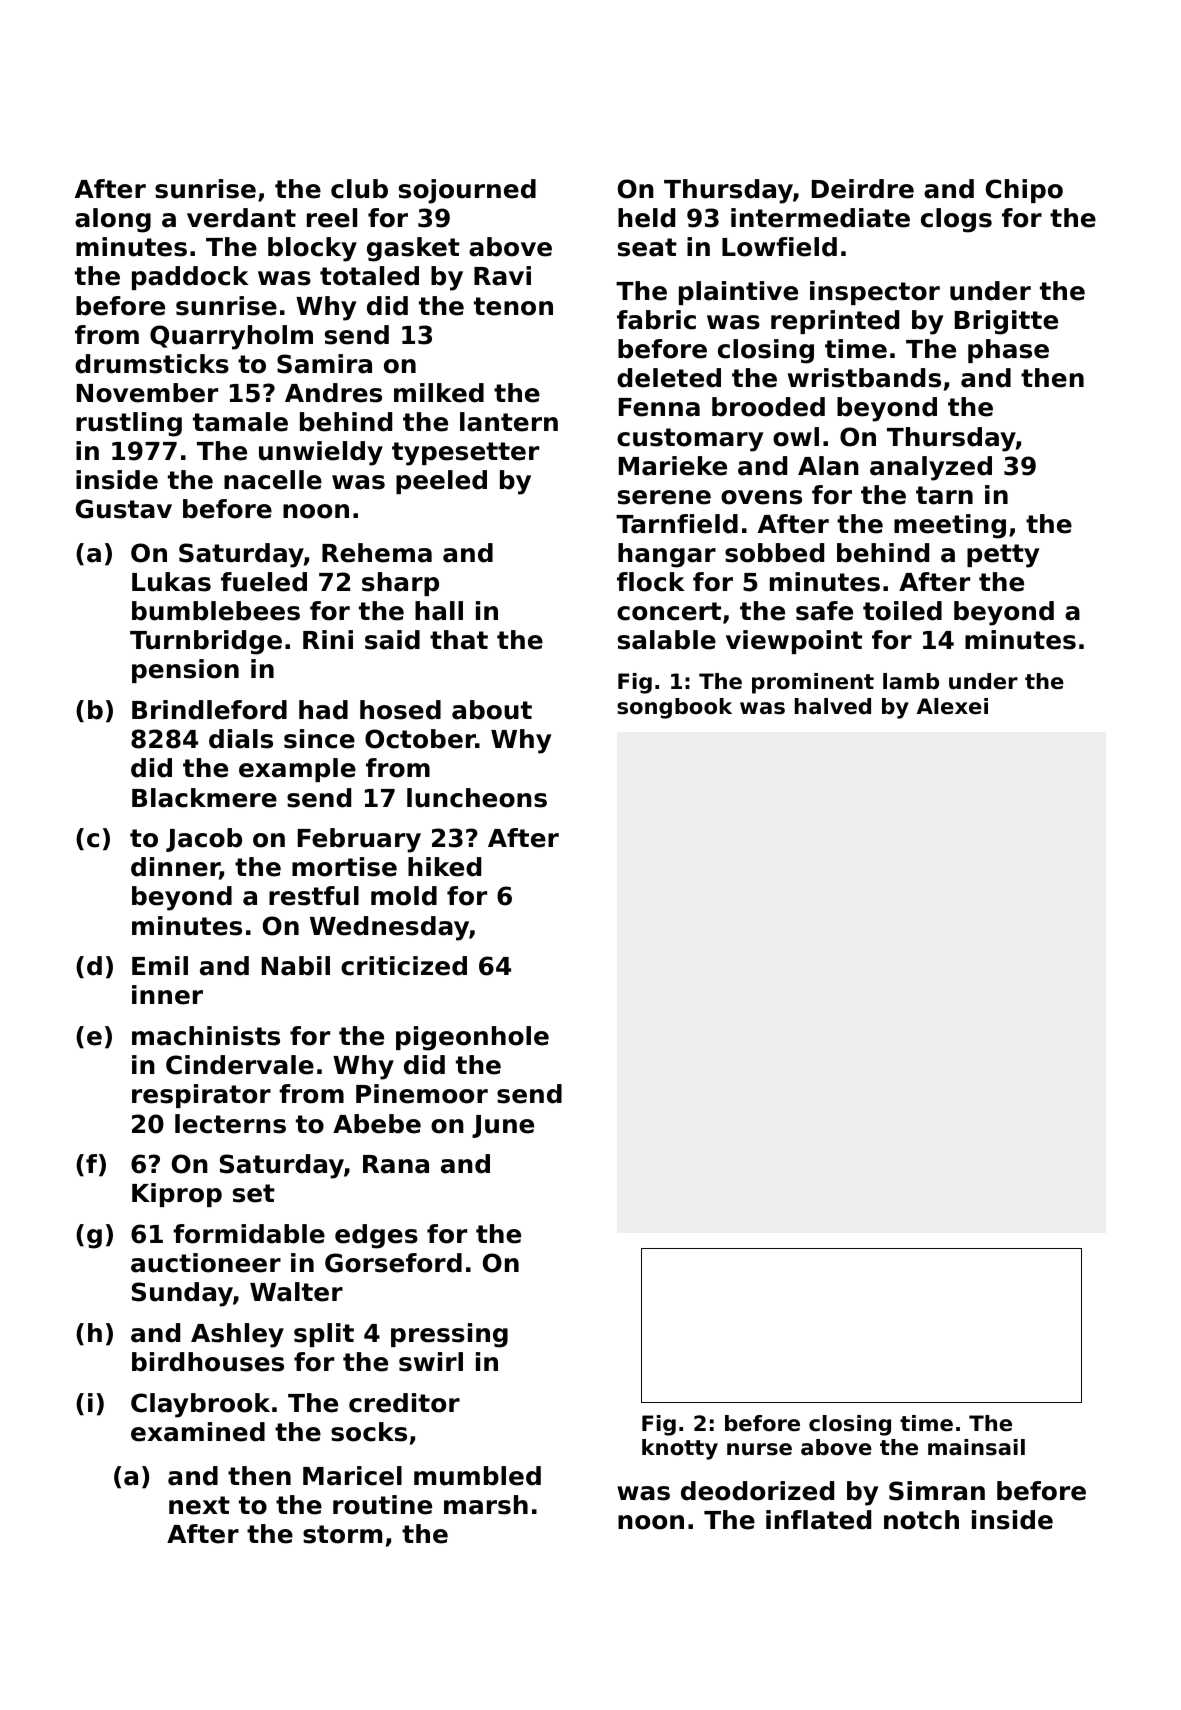  Describe the element at coordinates (680, 1449) in the screenshot. I see `knotty` at that location.
